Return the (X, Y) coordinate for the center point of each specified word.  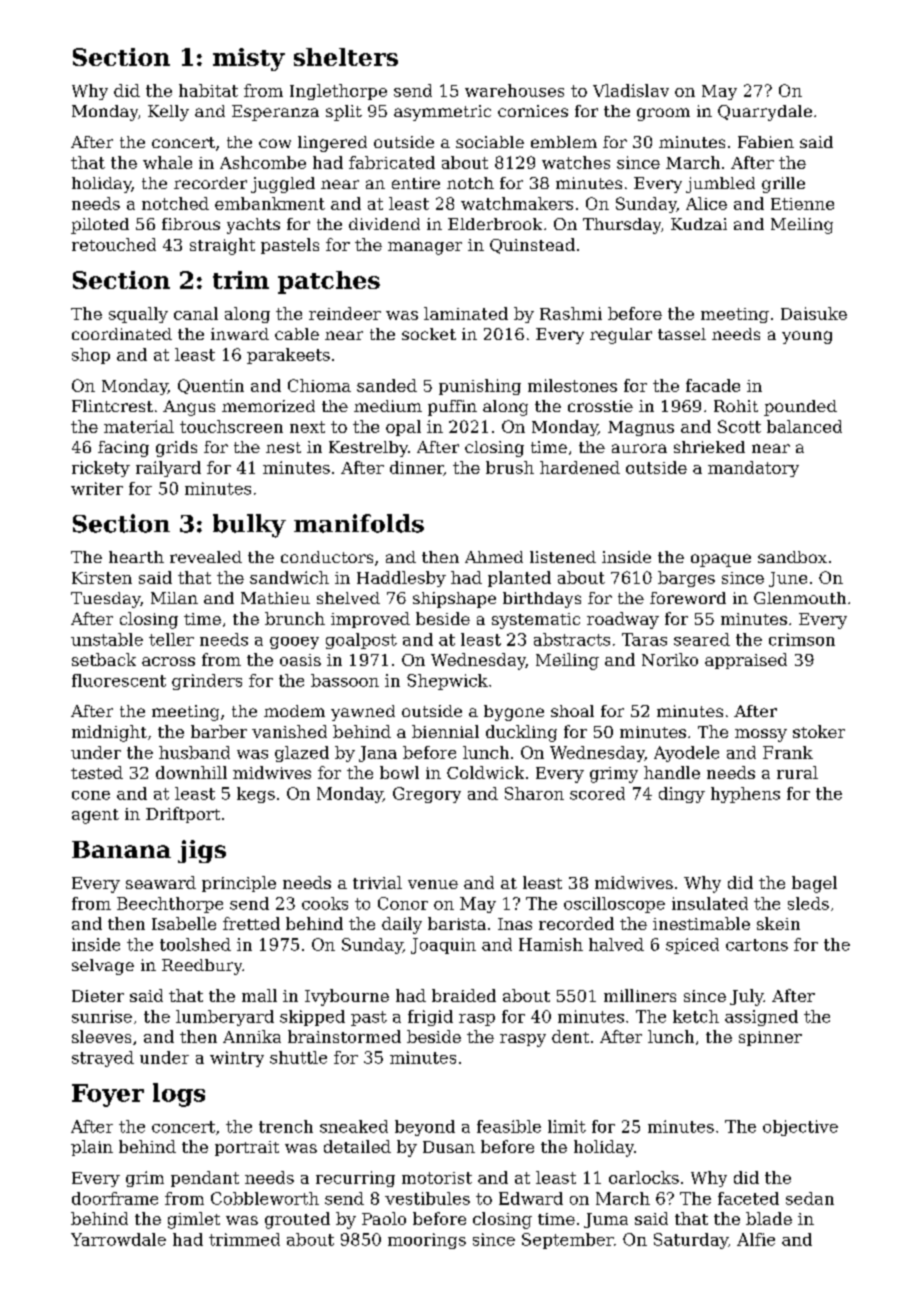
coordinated (122, 334)
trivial (377, 882)
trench (286, 1126)
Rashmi (571, 313)
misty (249, 59)
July (747, 997)
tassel (682, 334)
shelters (346, 57)
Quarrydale (765, 113)
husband (194, 752)
